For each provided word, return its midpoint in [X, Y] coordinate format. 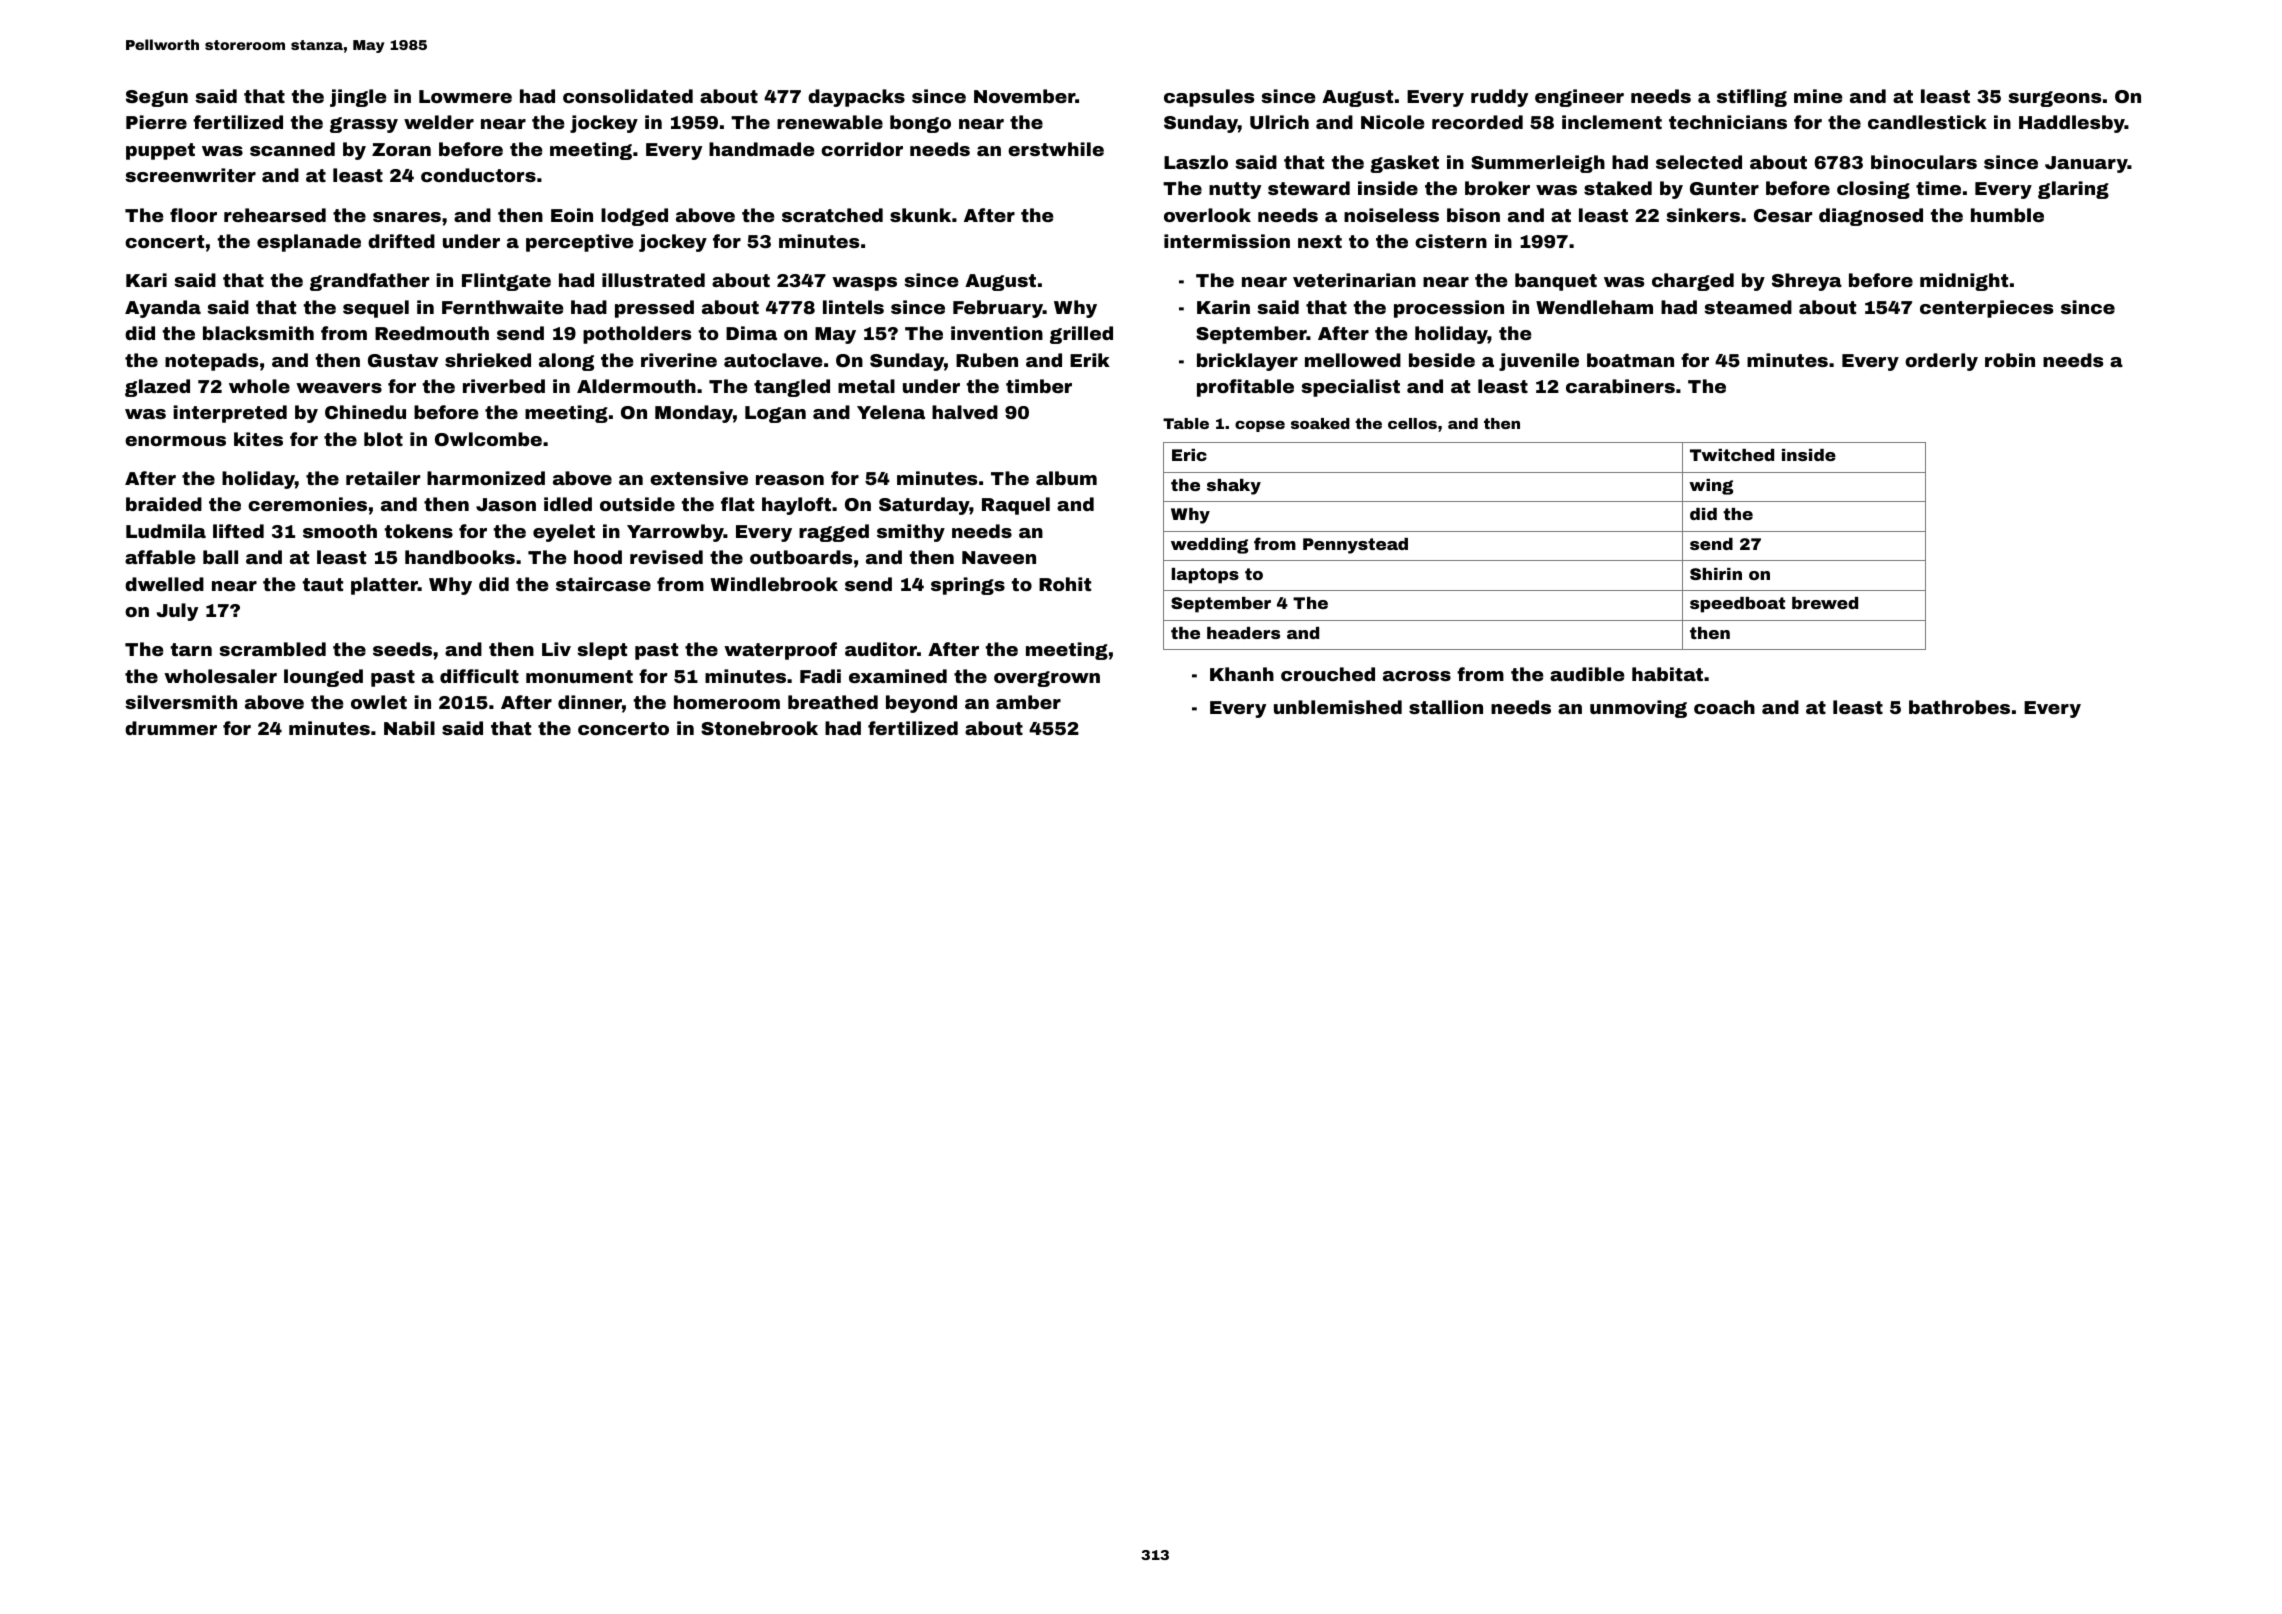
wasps [864, 284]
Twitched [1732, 455]
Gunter [1724, 188]
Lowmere [465, 96]
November [1024, 96]
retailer [383, 478]
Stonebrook [759, 728]
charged [1693, 282]
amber [1028, 702]
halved [965, 412]
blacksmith [258, 333]
